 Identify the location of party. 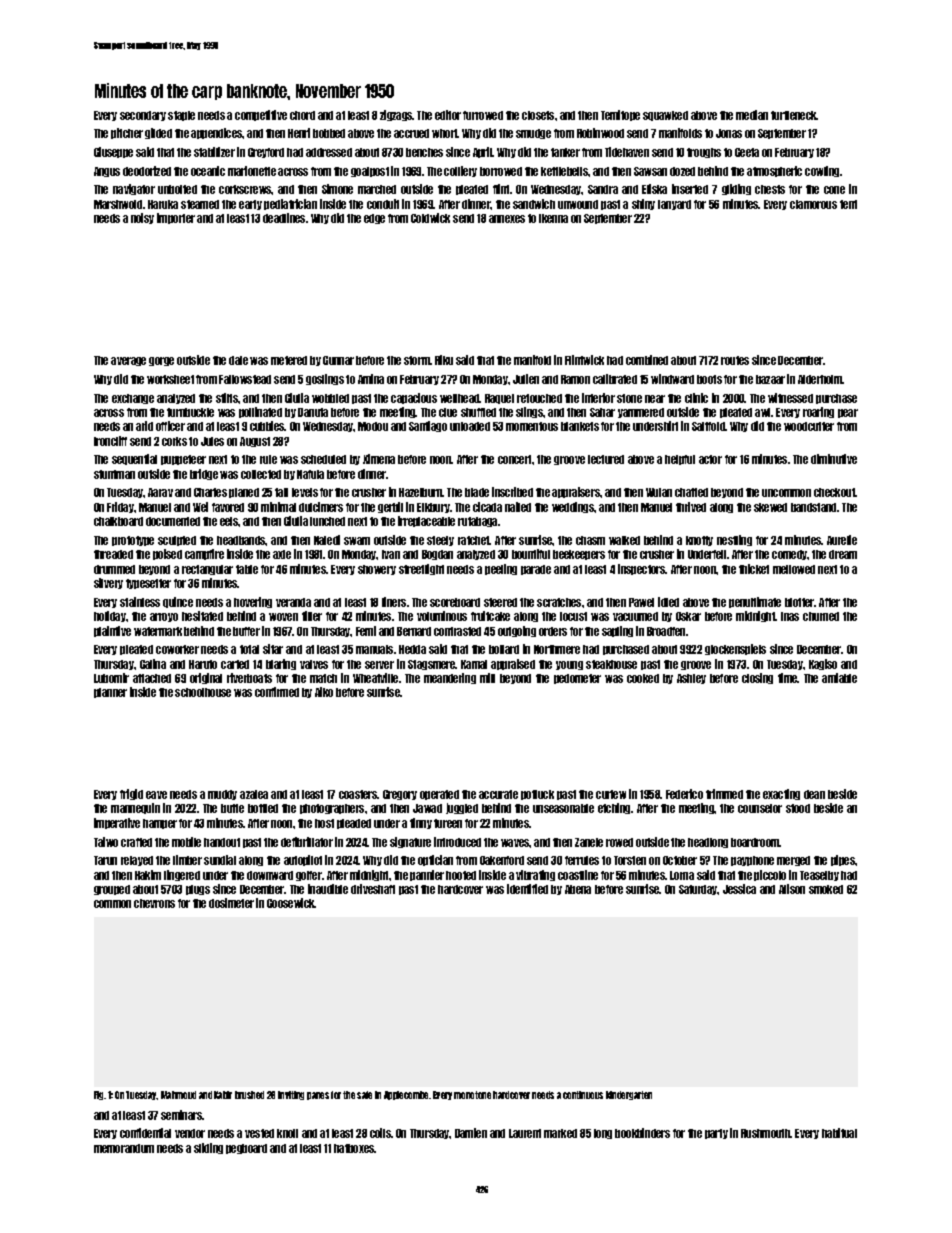
(716, 1134).
